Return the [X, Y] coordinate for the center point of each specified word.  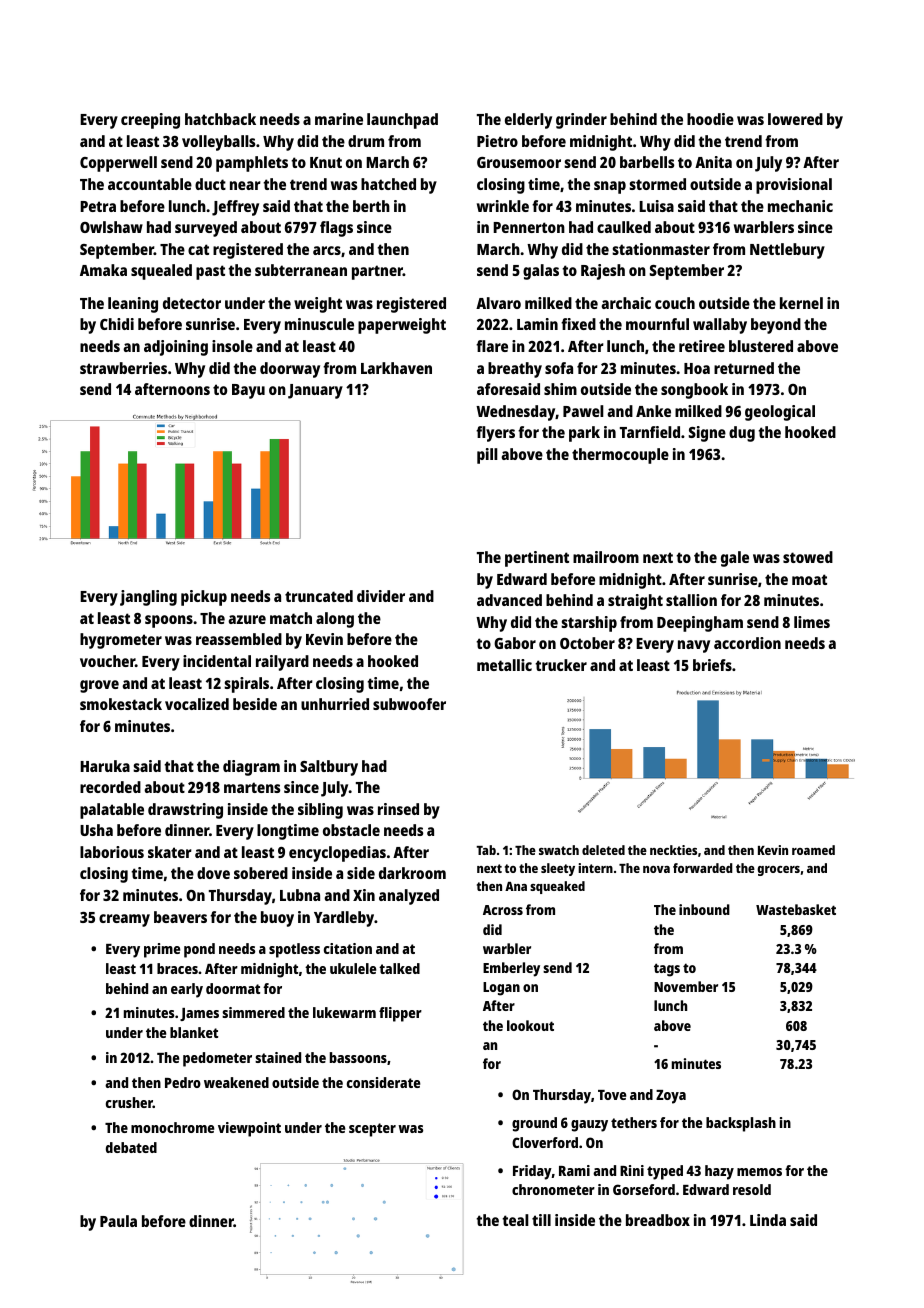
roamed [813, 850]
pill [487, 456]
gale [735, 559]
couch [675, 303]
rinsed [398, 809]
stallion [691, 600]
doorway [290, 370]
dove [213, 873]
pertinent [537, 559]
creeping [150, 121]
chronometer [553, 1189]
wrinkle [503, 206]
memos [759, 1172]
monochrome [172, 1127]
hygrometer [121, 641]
